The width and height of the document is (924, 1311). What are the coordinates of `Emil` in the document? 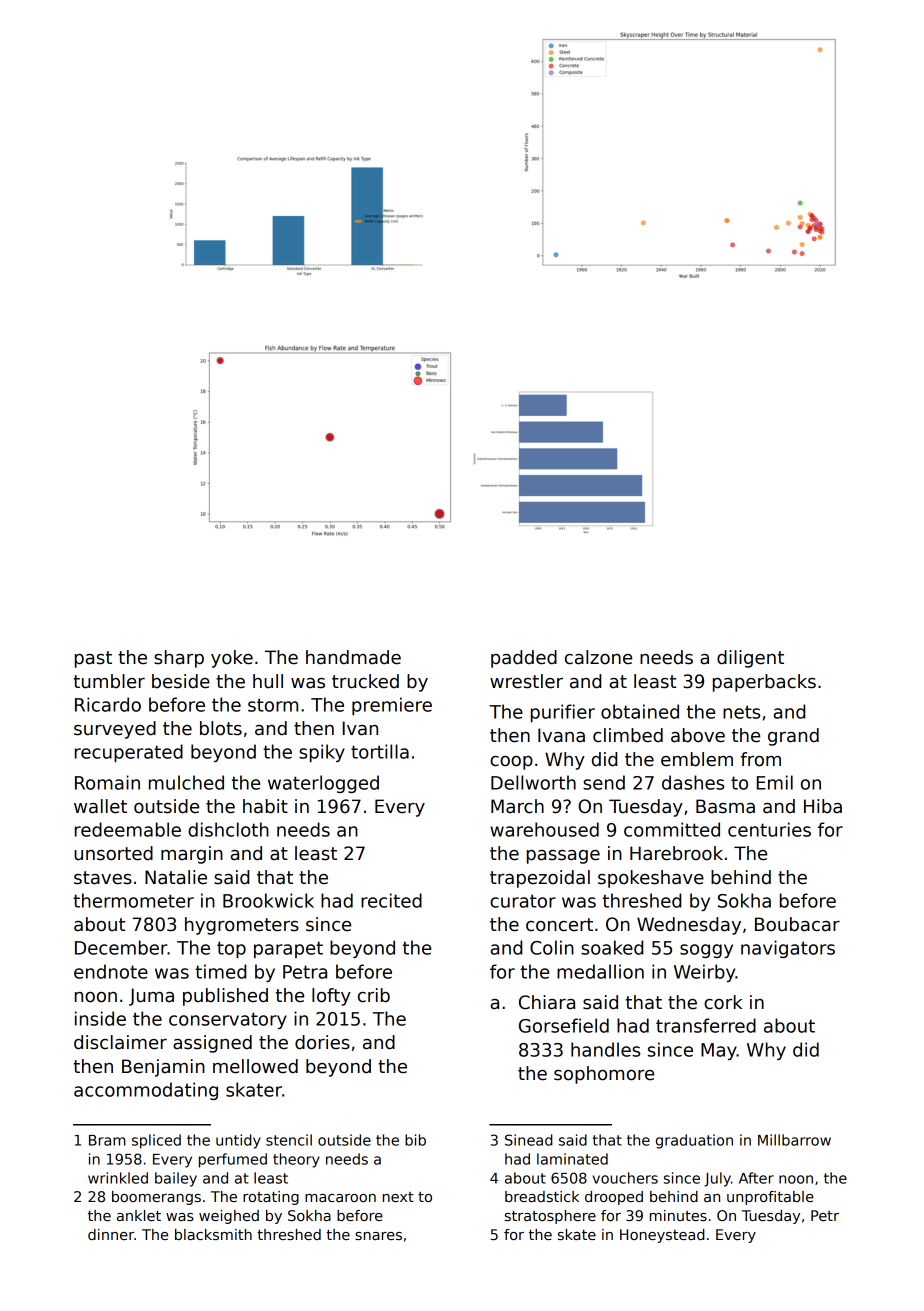 It's located at (775, 782).
